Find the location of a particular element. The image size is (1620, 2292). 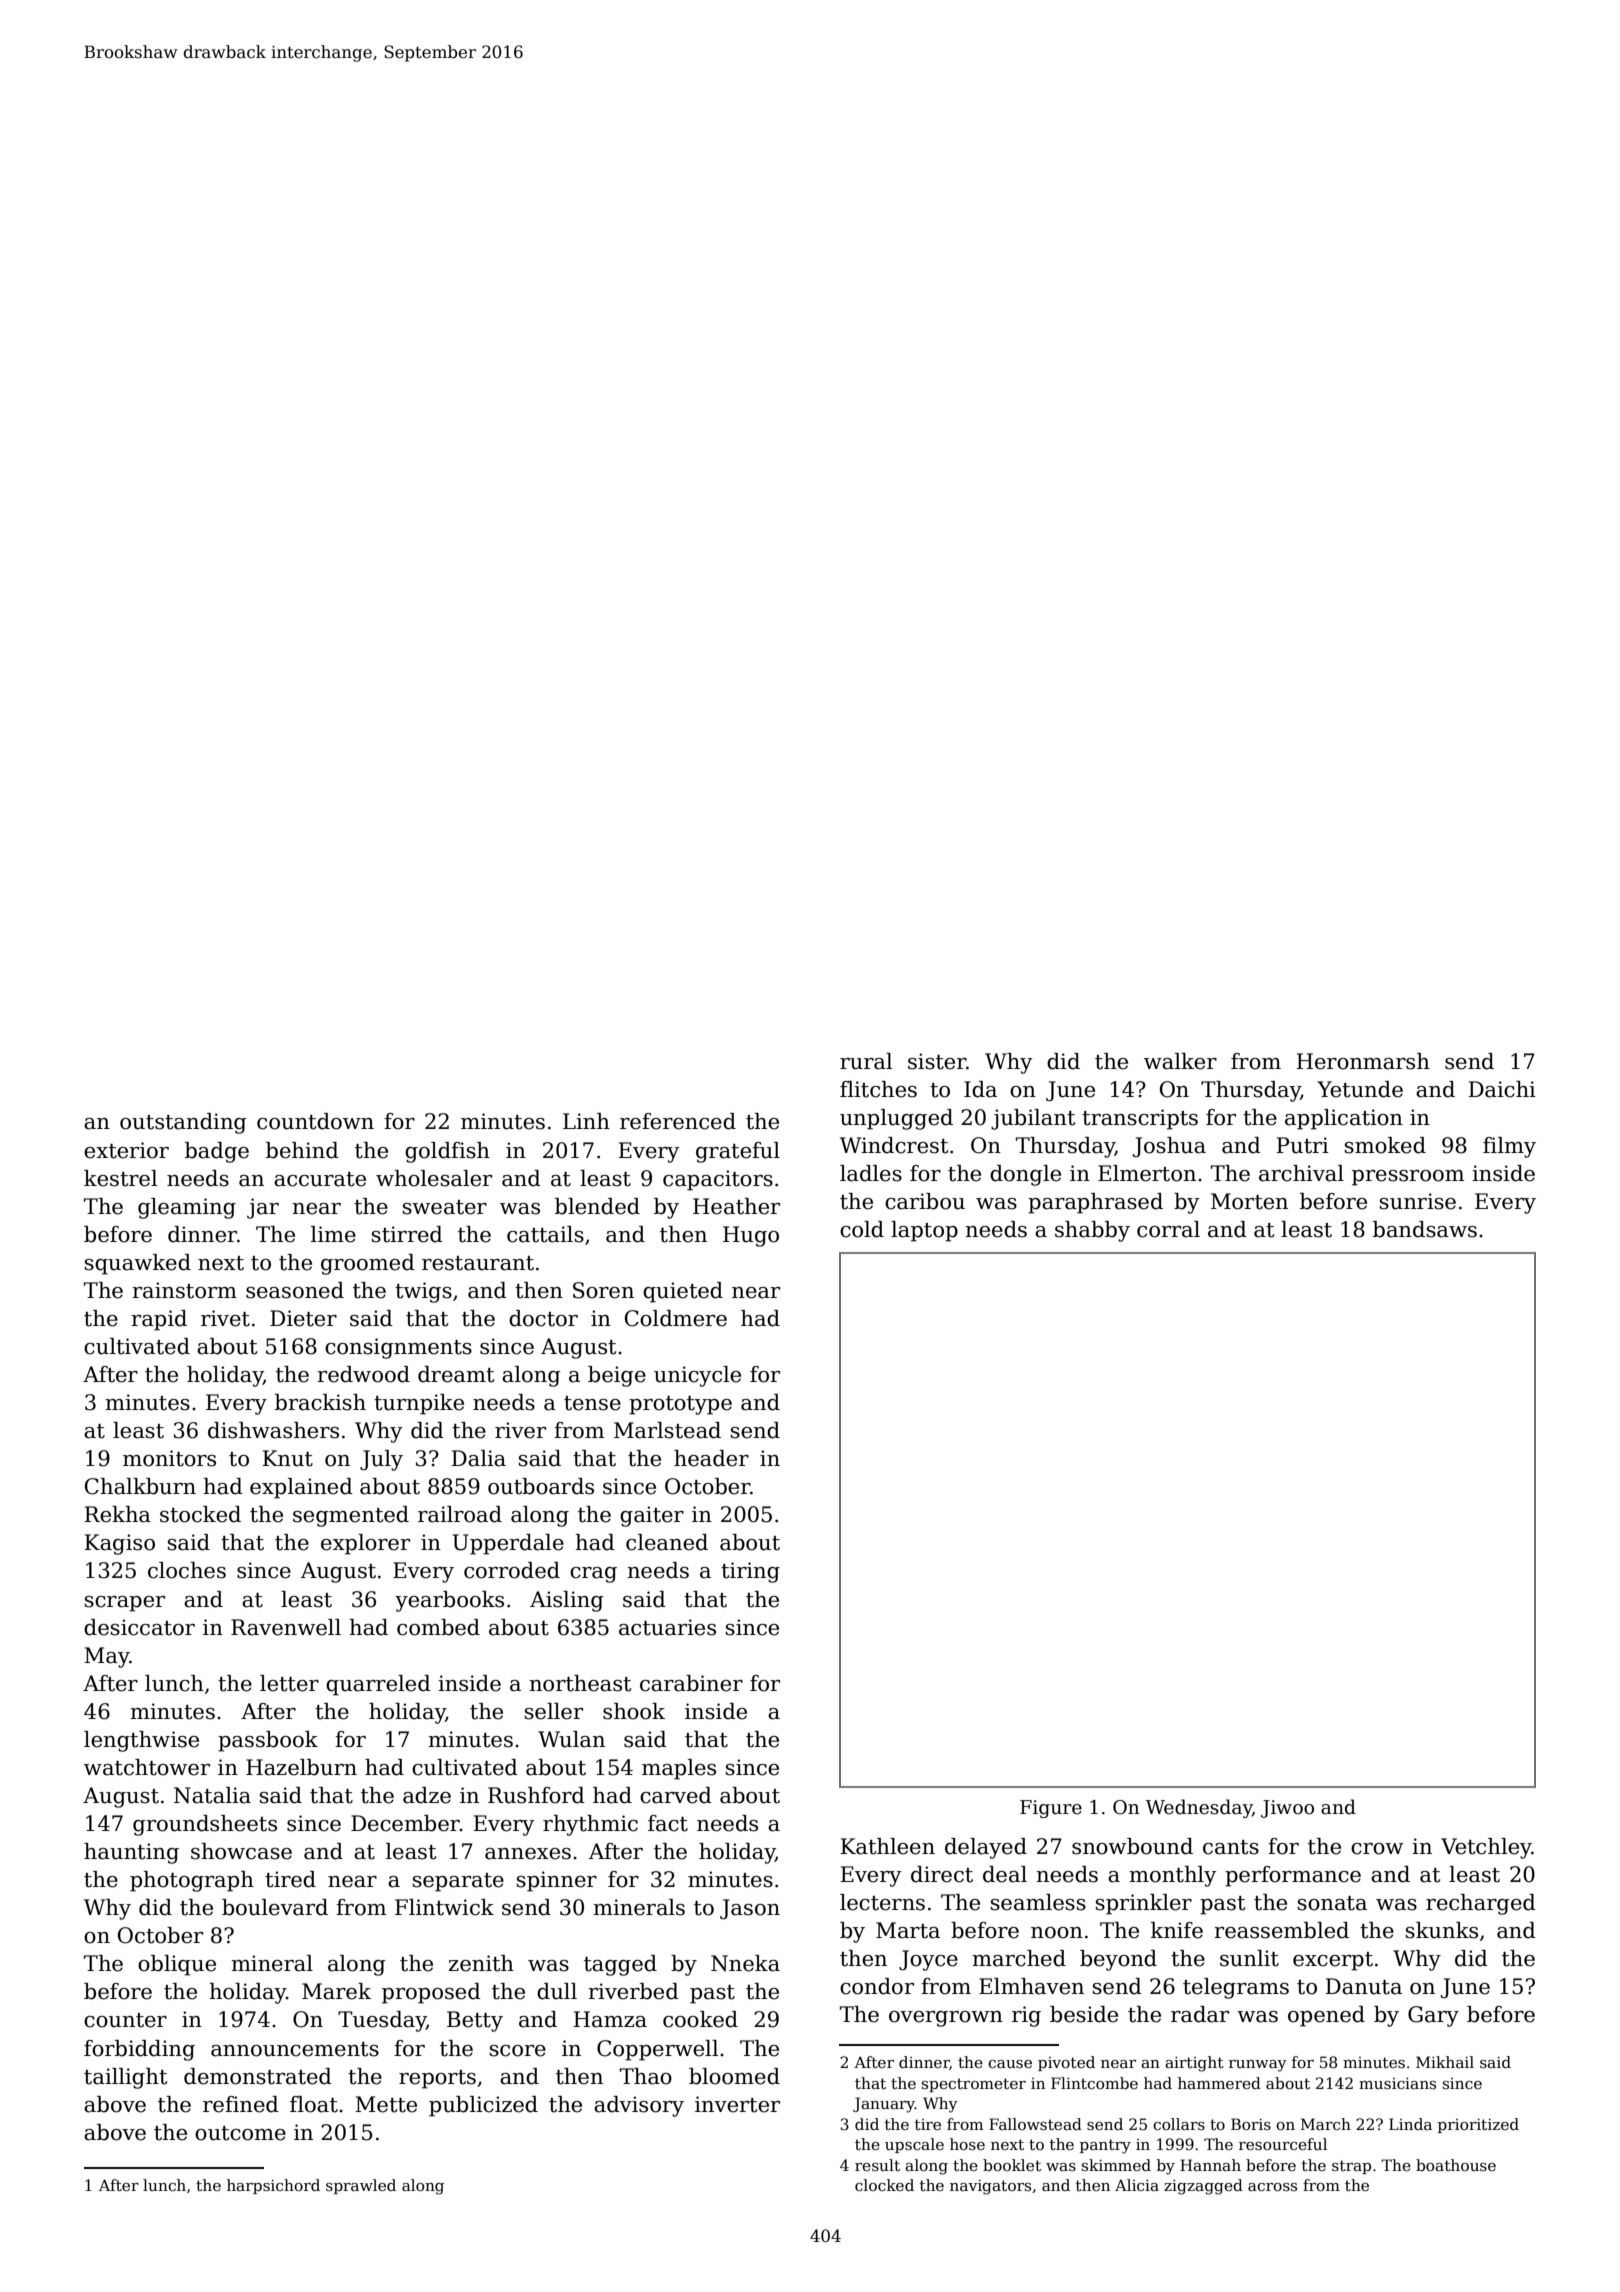

December is located at coordinates (405, 1823).
